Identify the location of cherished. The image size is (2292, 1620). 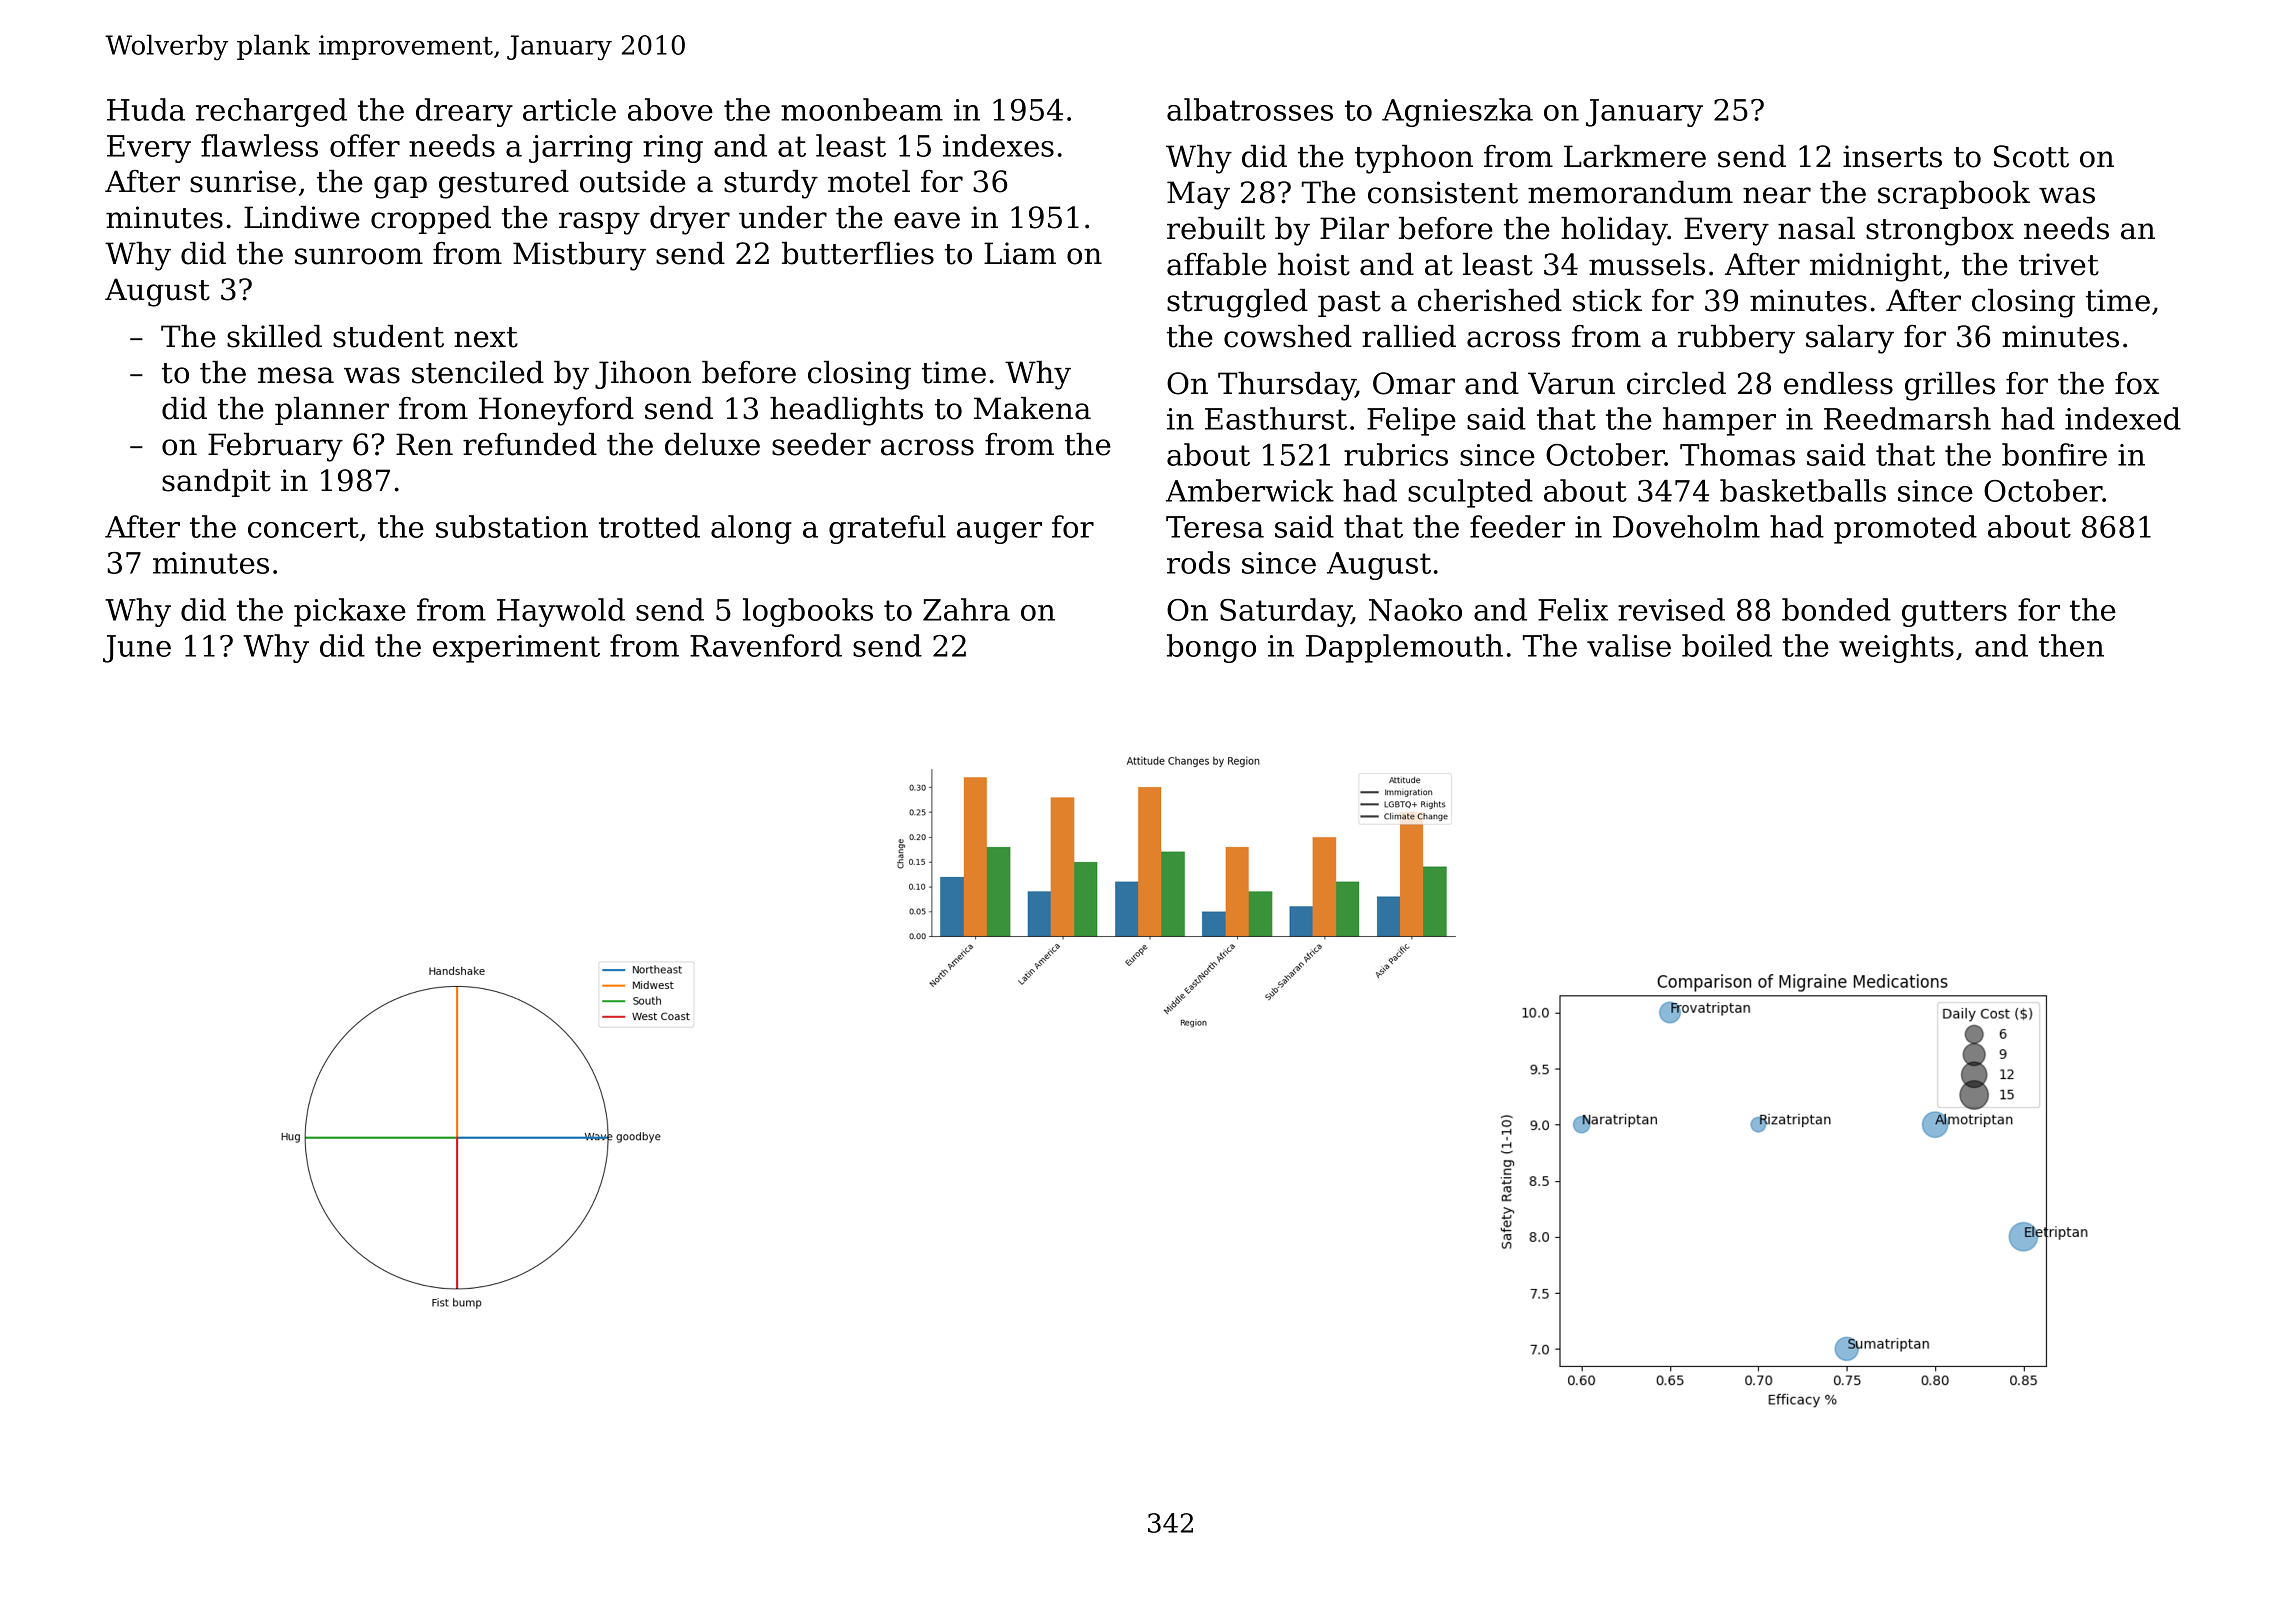
(1490, 300).
